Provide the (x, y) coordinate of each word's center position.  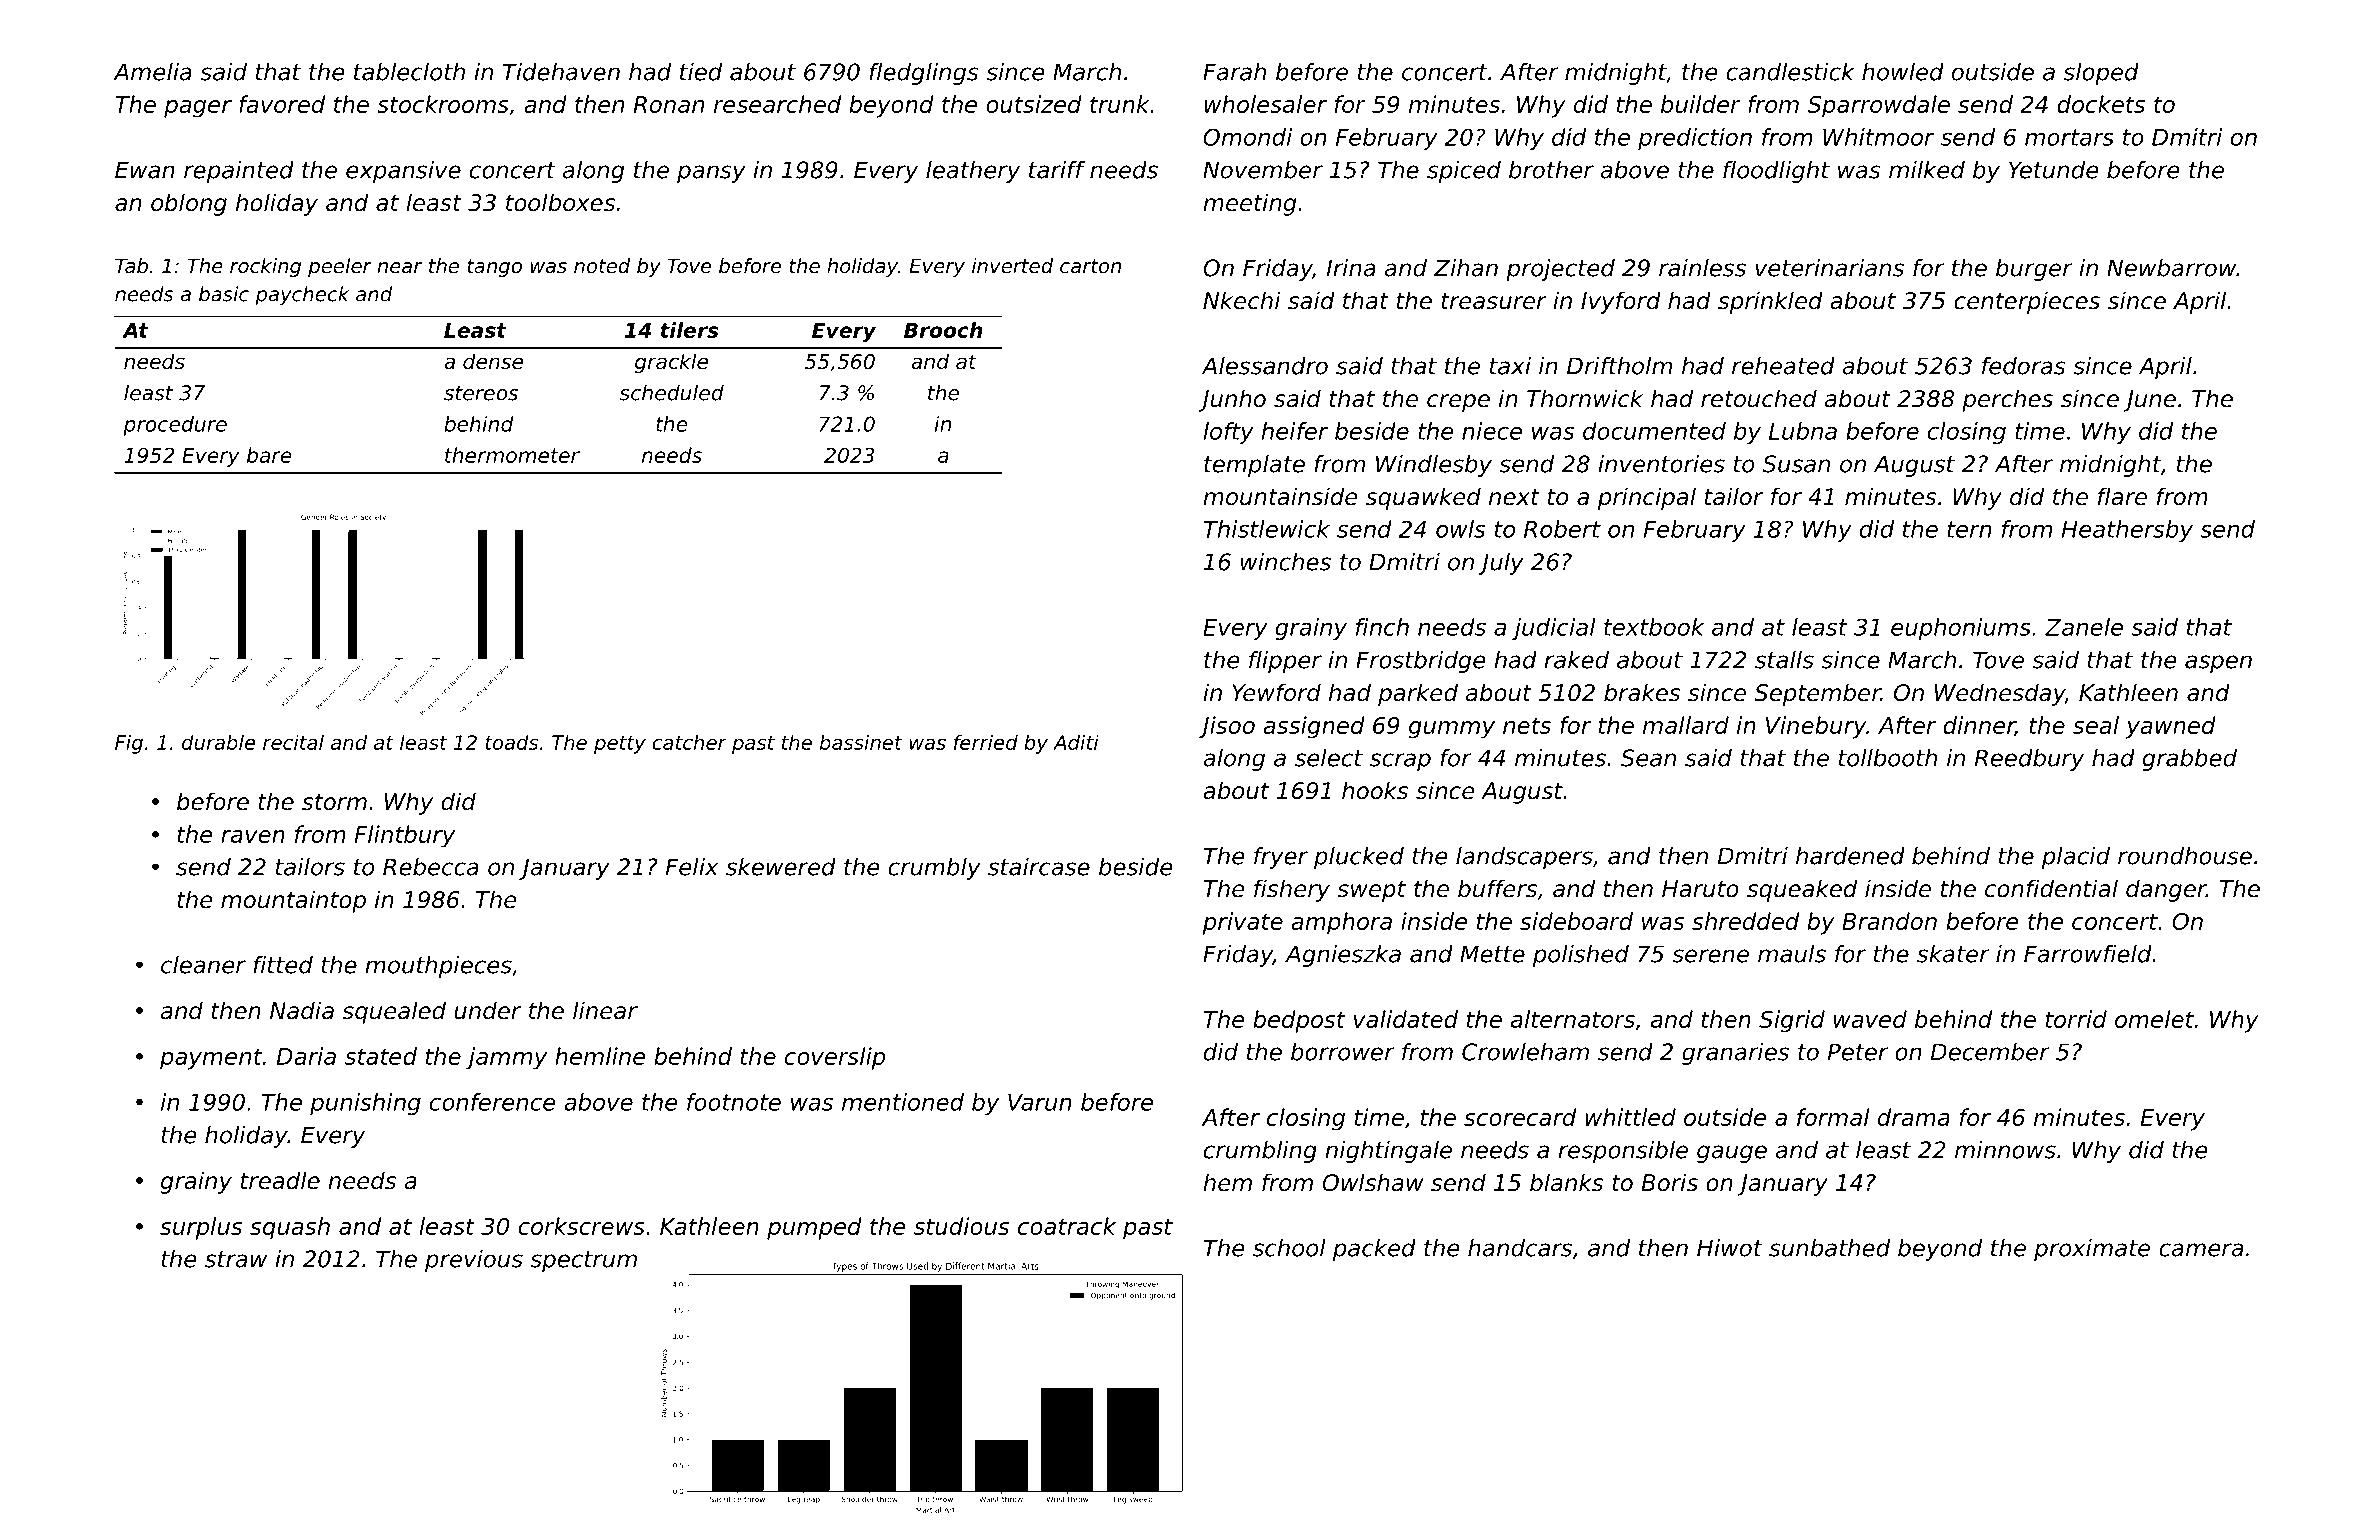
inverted (1012, 266)
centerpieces (2027, 302)
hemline (600, 1056)
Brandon (1889, 921)
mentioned (903, 1102)
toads (511, 742)
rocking (265, 267)
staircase (1039, 867)
